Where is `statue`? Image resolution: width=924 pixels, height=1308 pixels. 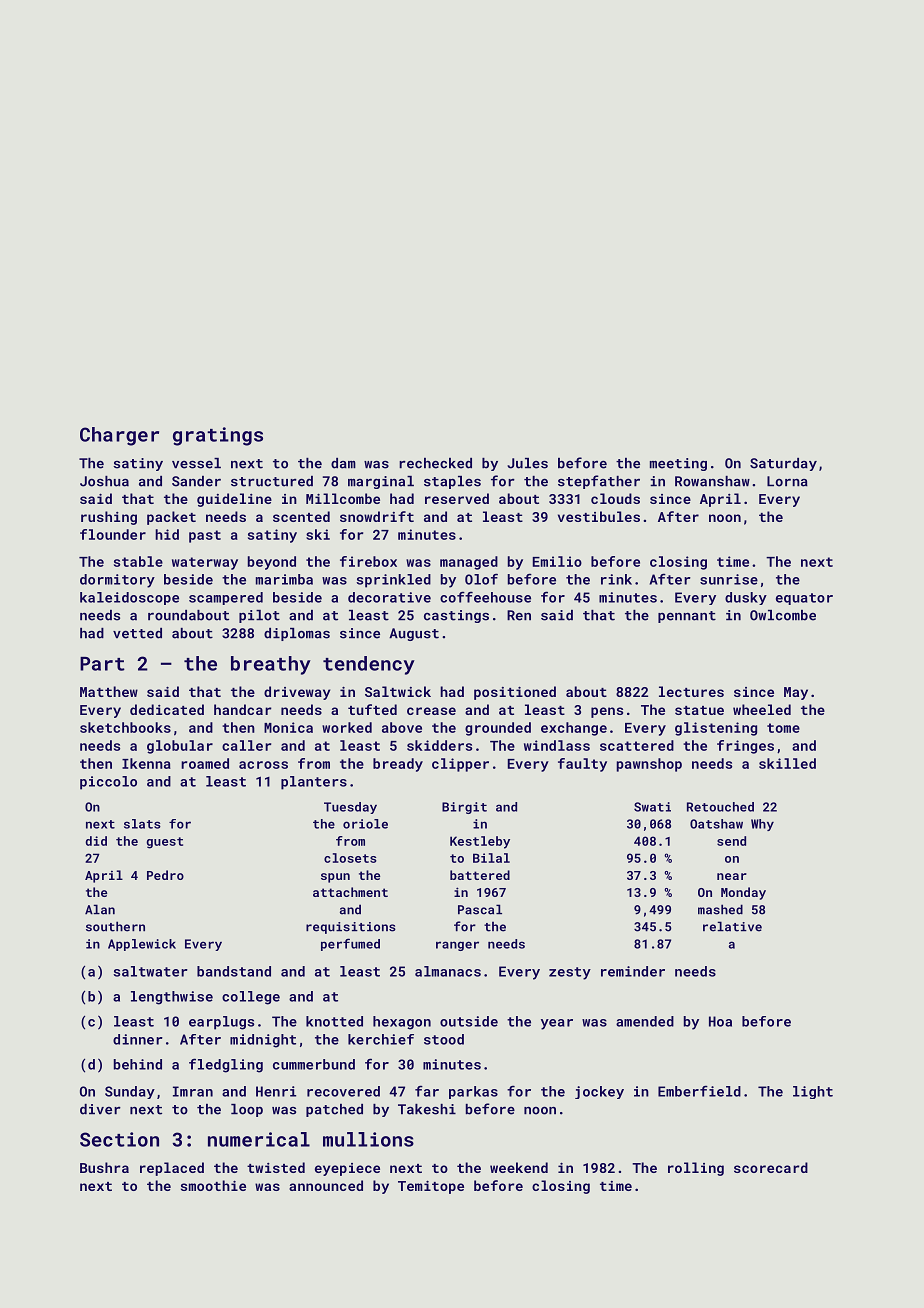
statue is located at coordinates (699, 710).
